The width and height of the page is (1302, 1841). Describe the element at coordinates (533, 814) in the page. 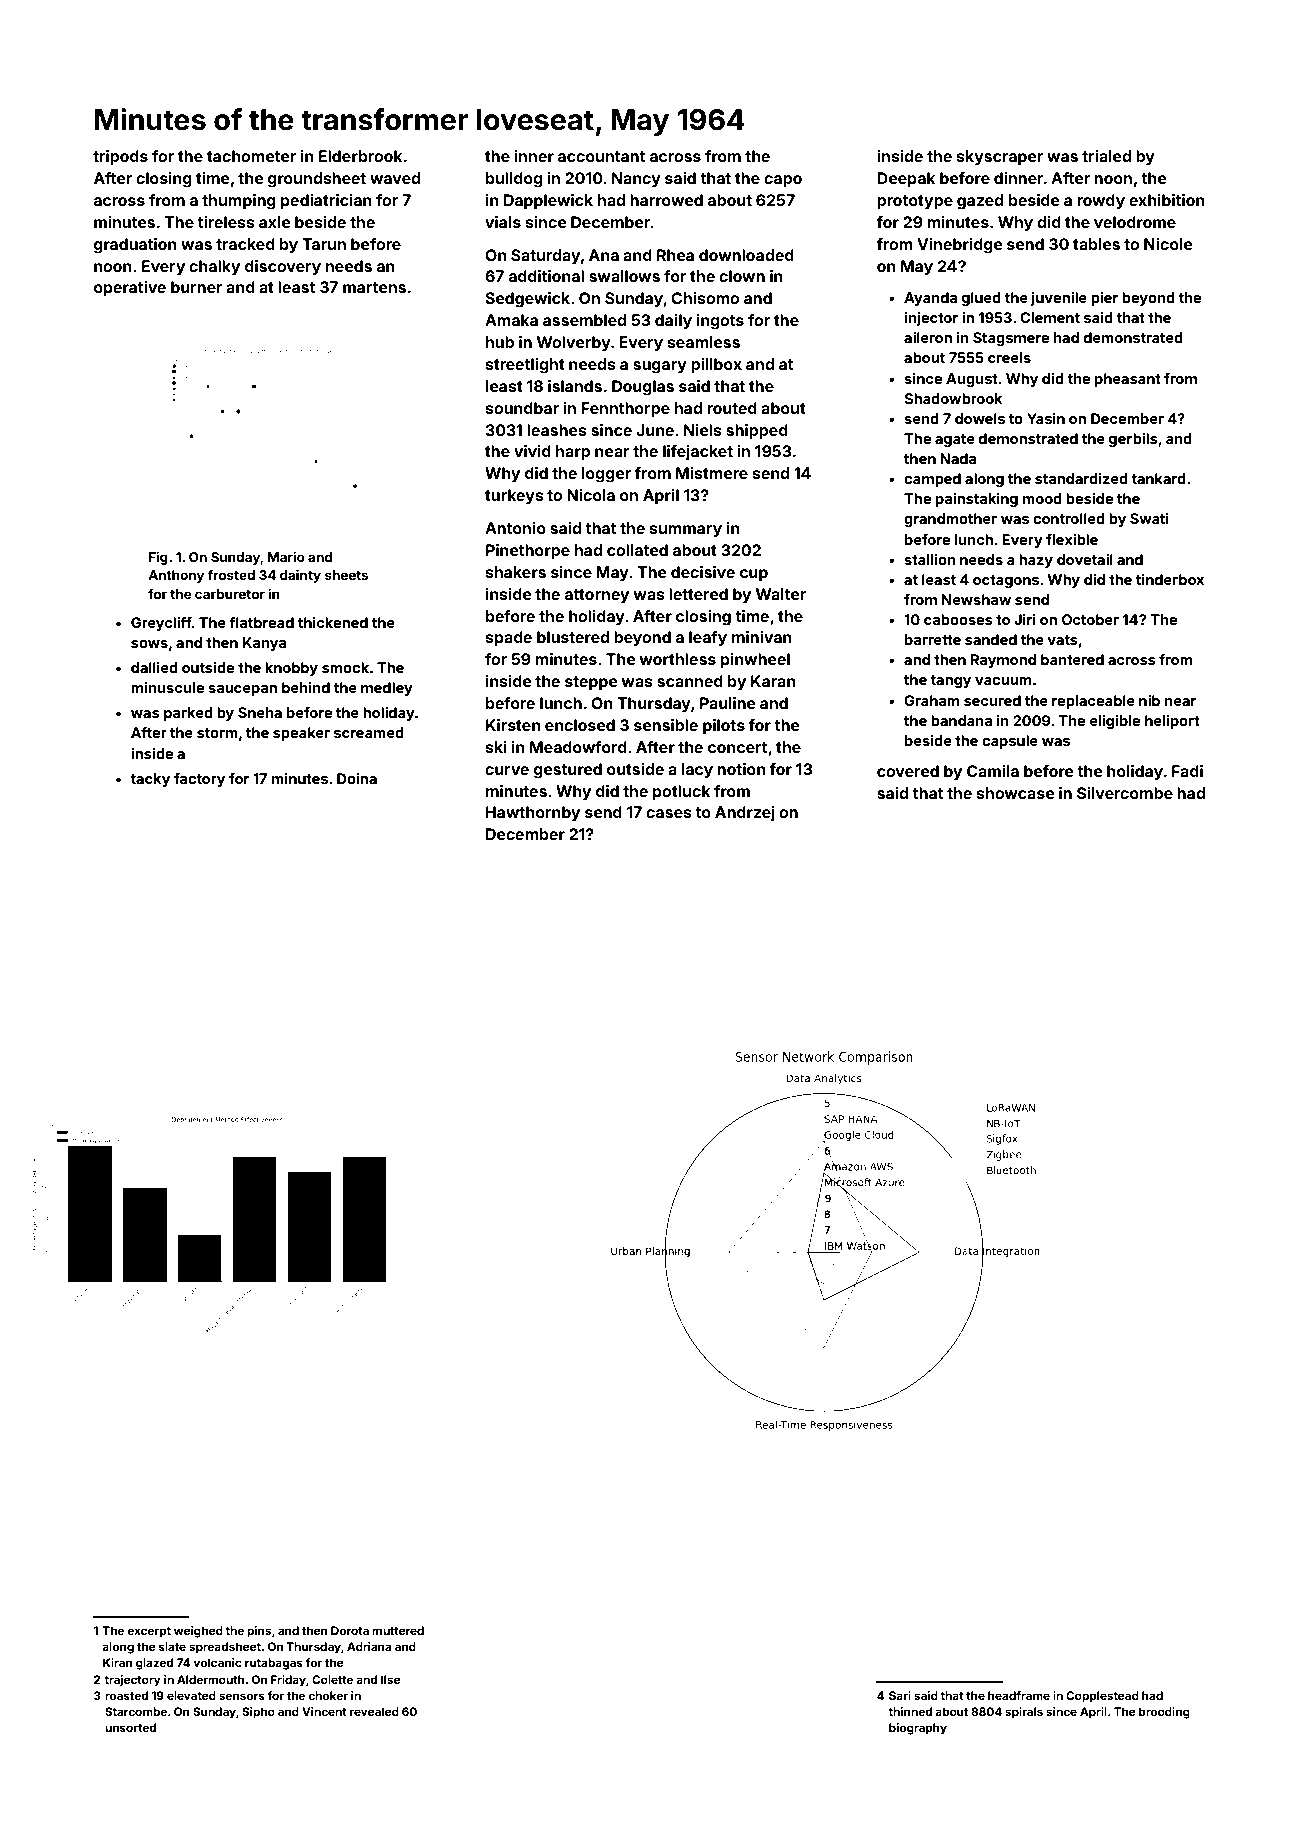

I see `Hawthornby` at that location.
